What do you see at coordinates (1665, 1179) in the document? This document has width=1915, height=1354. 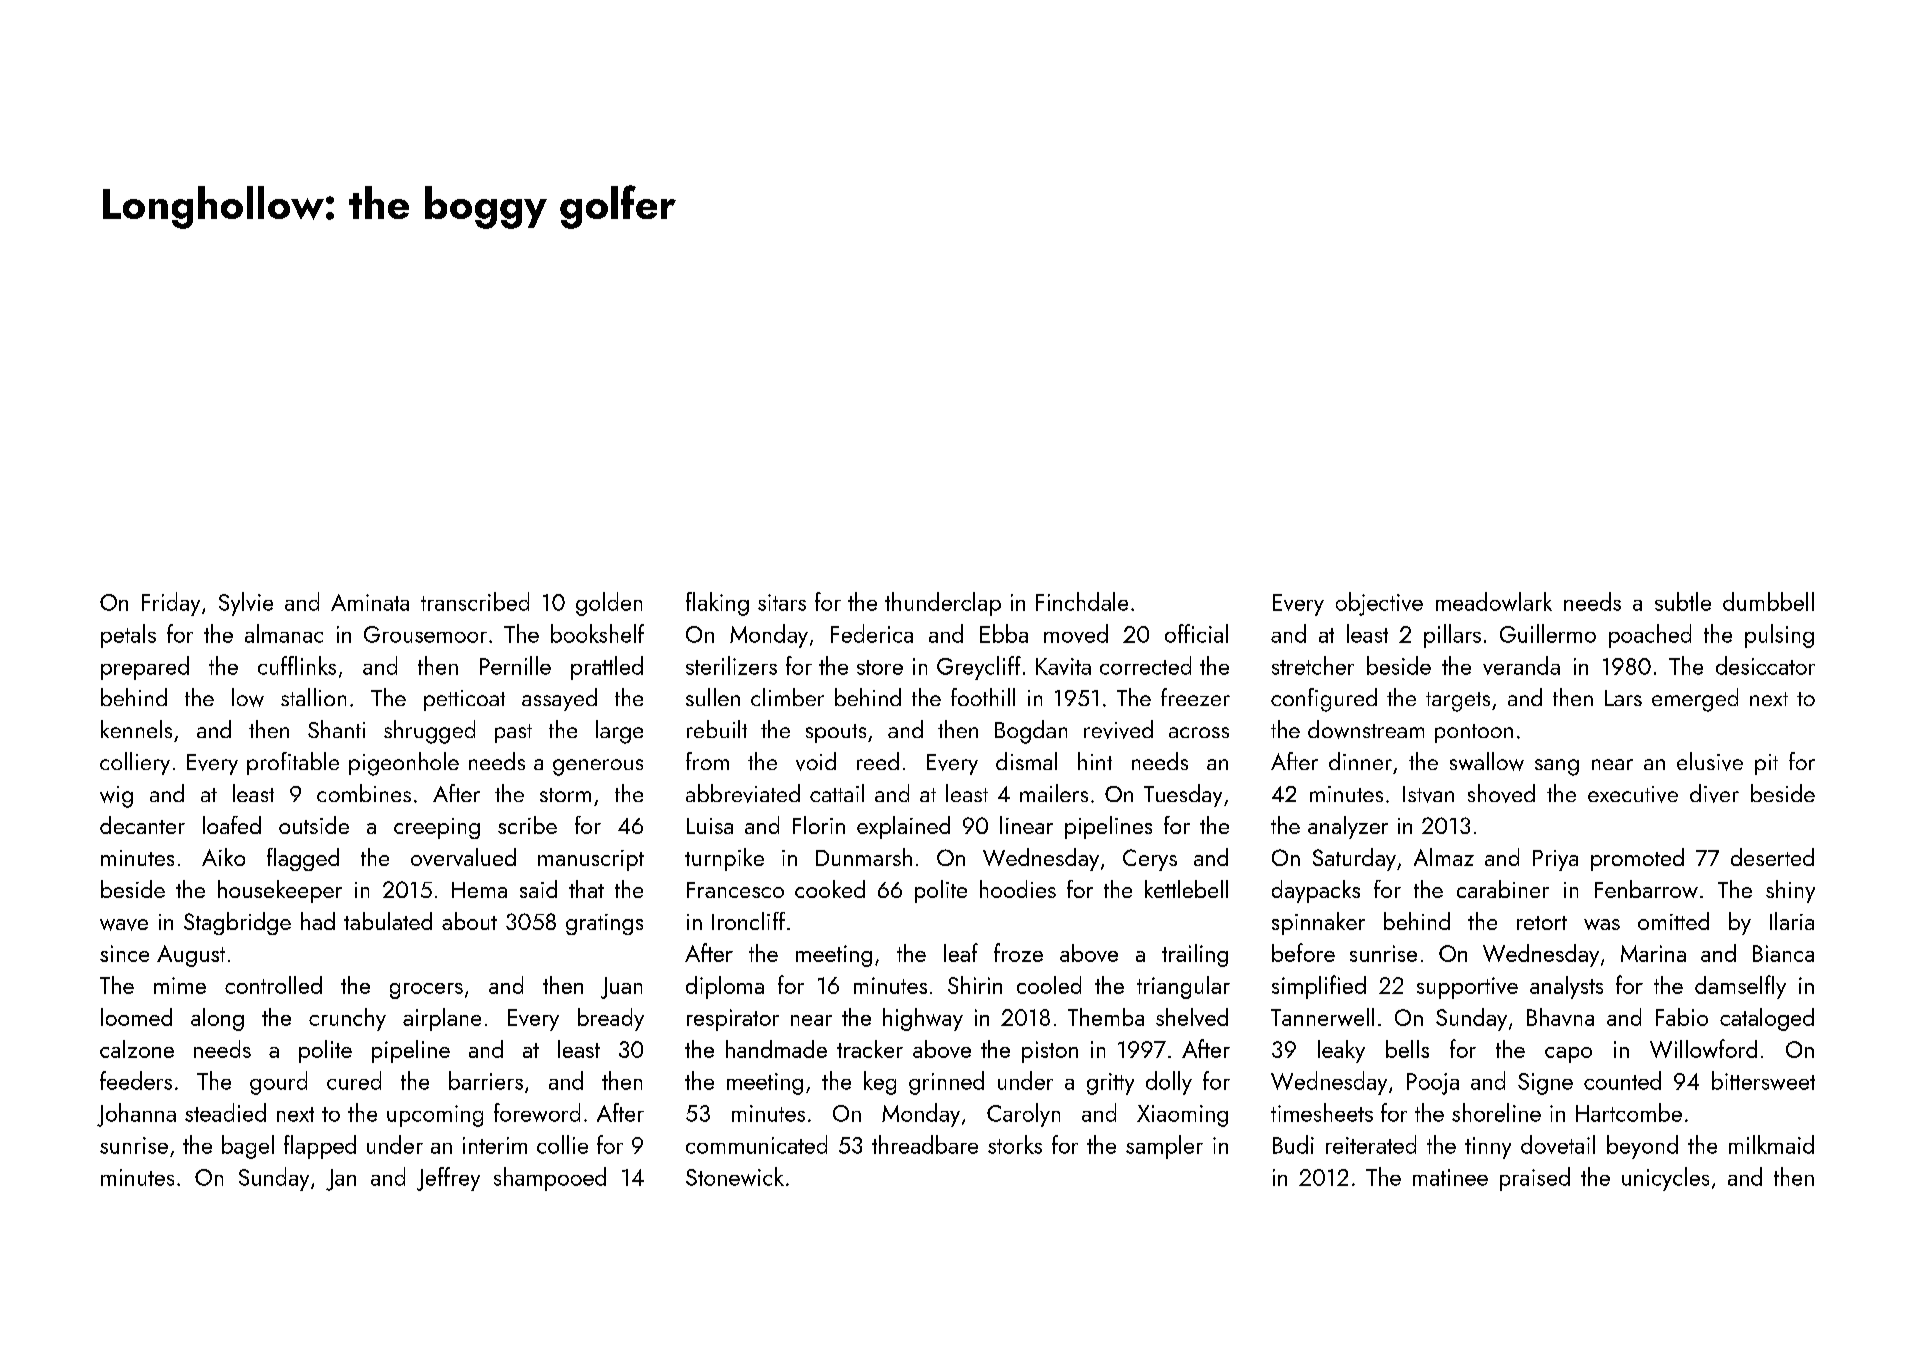 I see `unicycles` at bounding box center [1665, 1179].
